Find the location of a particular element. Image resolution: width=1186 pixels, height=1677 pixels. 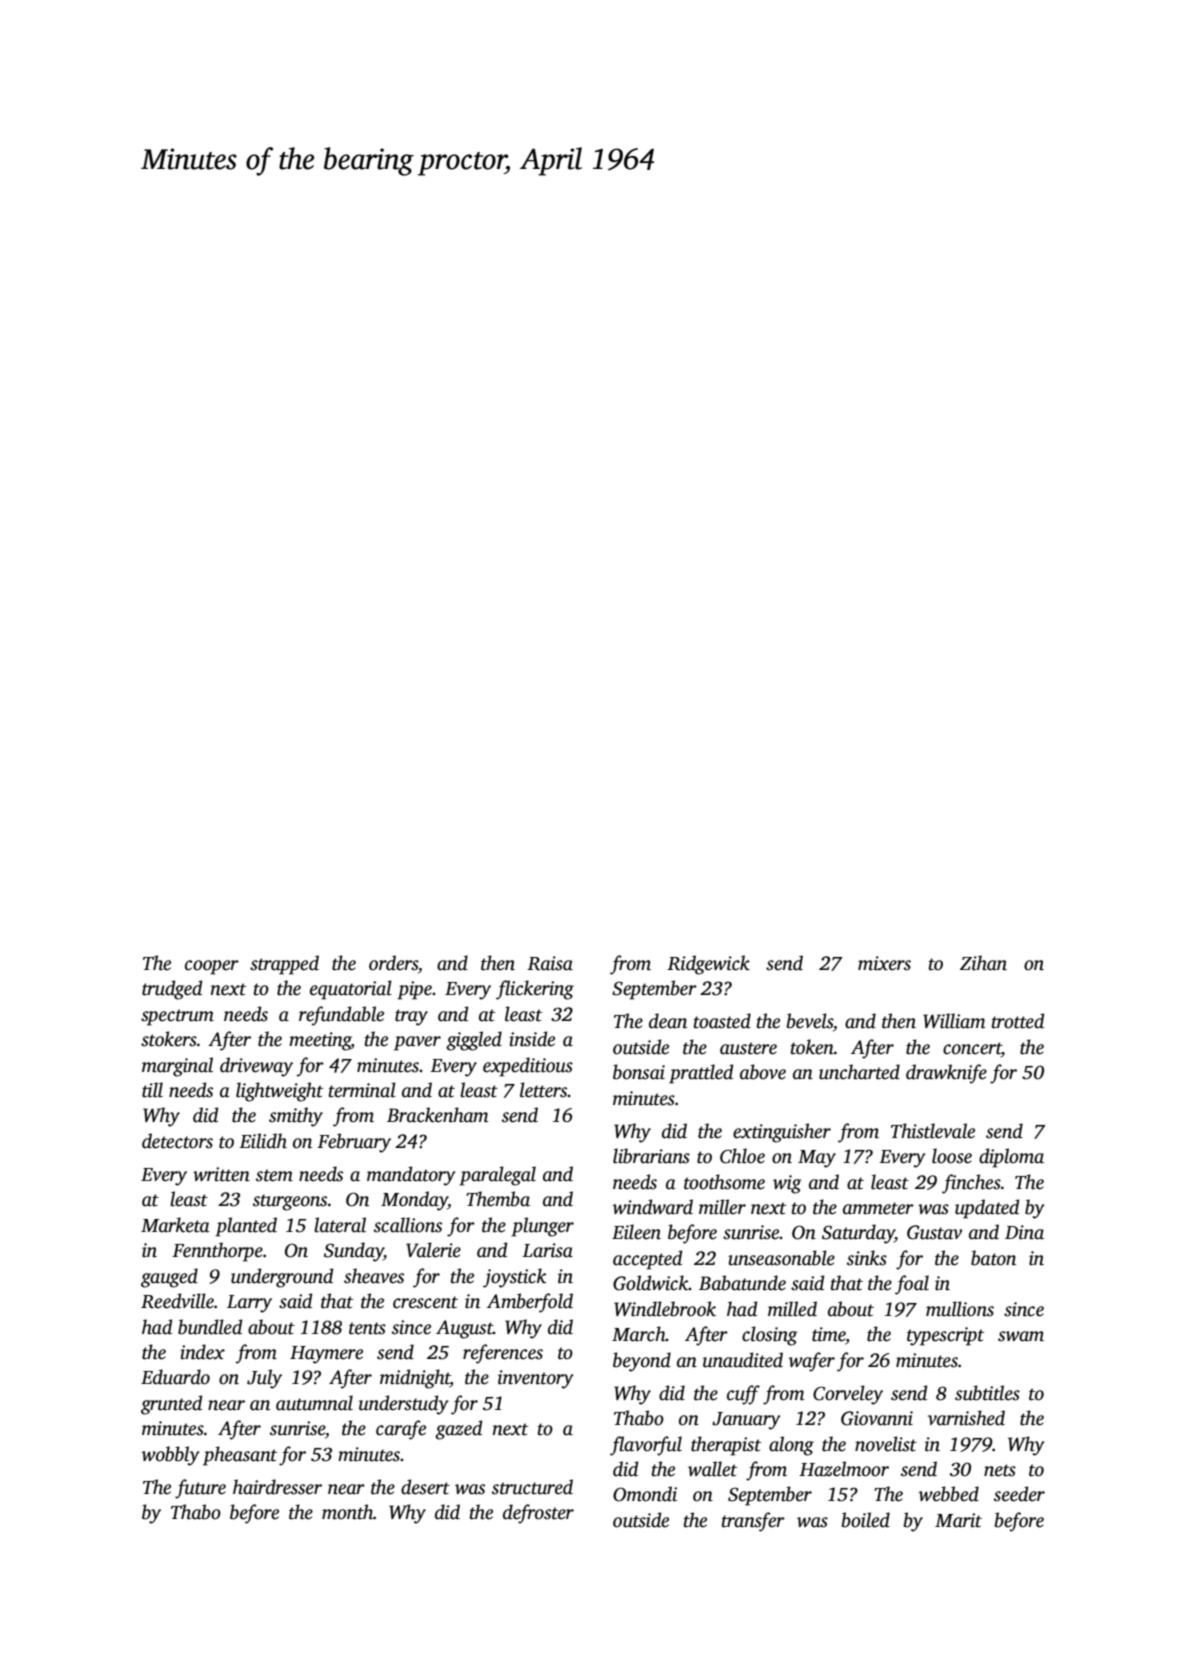

Omondi is located at coordinates (645, 1494).
